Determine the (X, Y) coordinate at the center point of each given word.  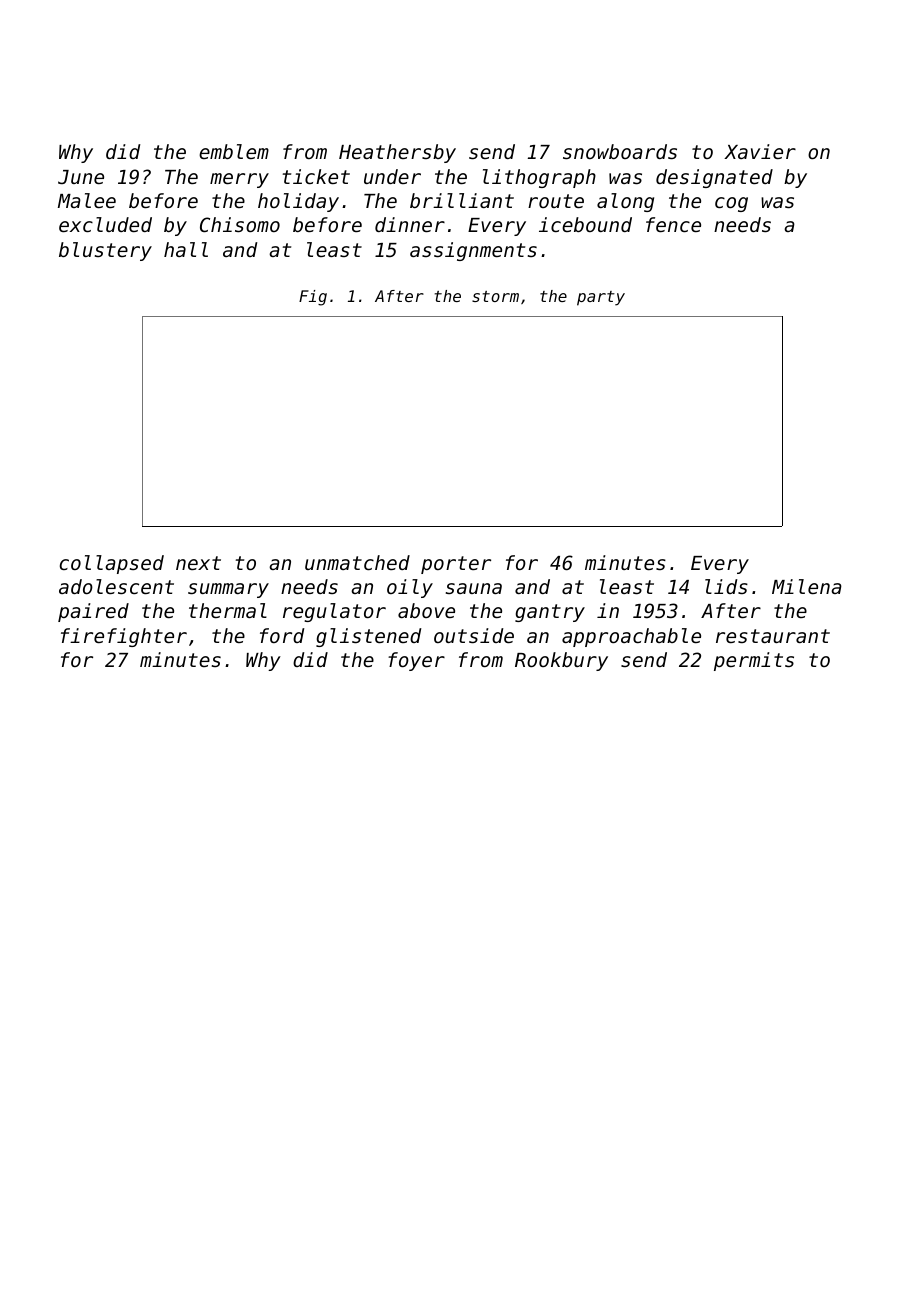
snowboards (620, 151)
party (601, 298)
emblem (234, 151)
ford (282, 635)
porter (456, 565)
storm (495, 296)
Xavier (760, 151)
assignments (473, 251)
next (198, 563)
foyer (416, 661)
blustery (105, 251)
